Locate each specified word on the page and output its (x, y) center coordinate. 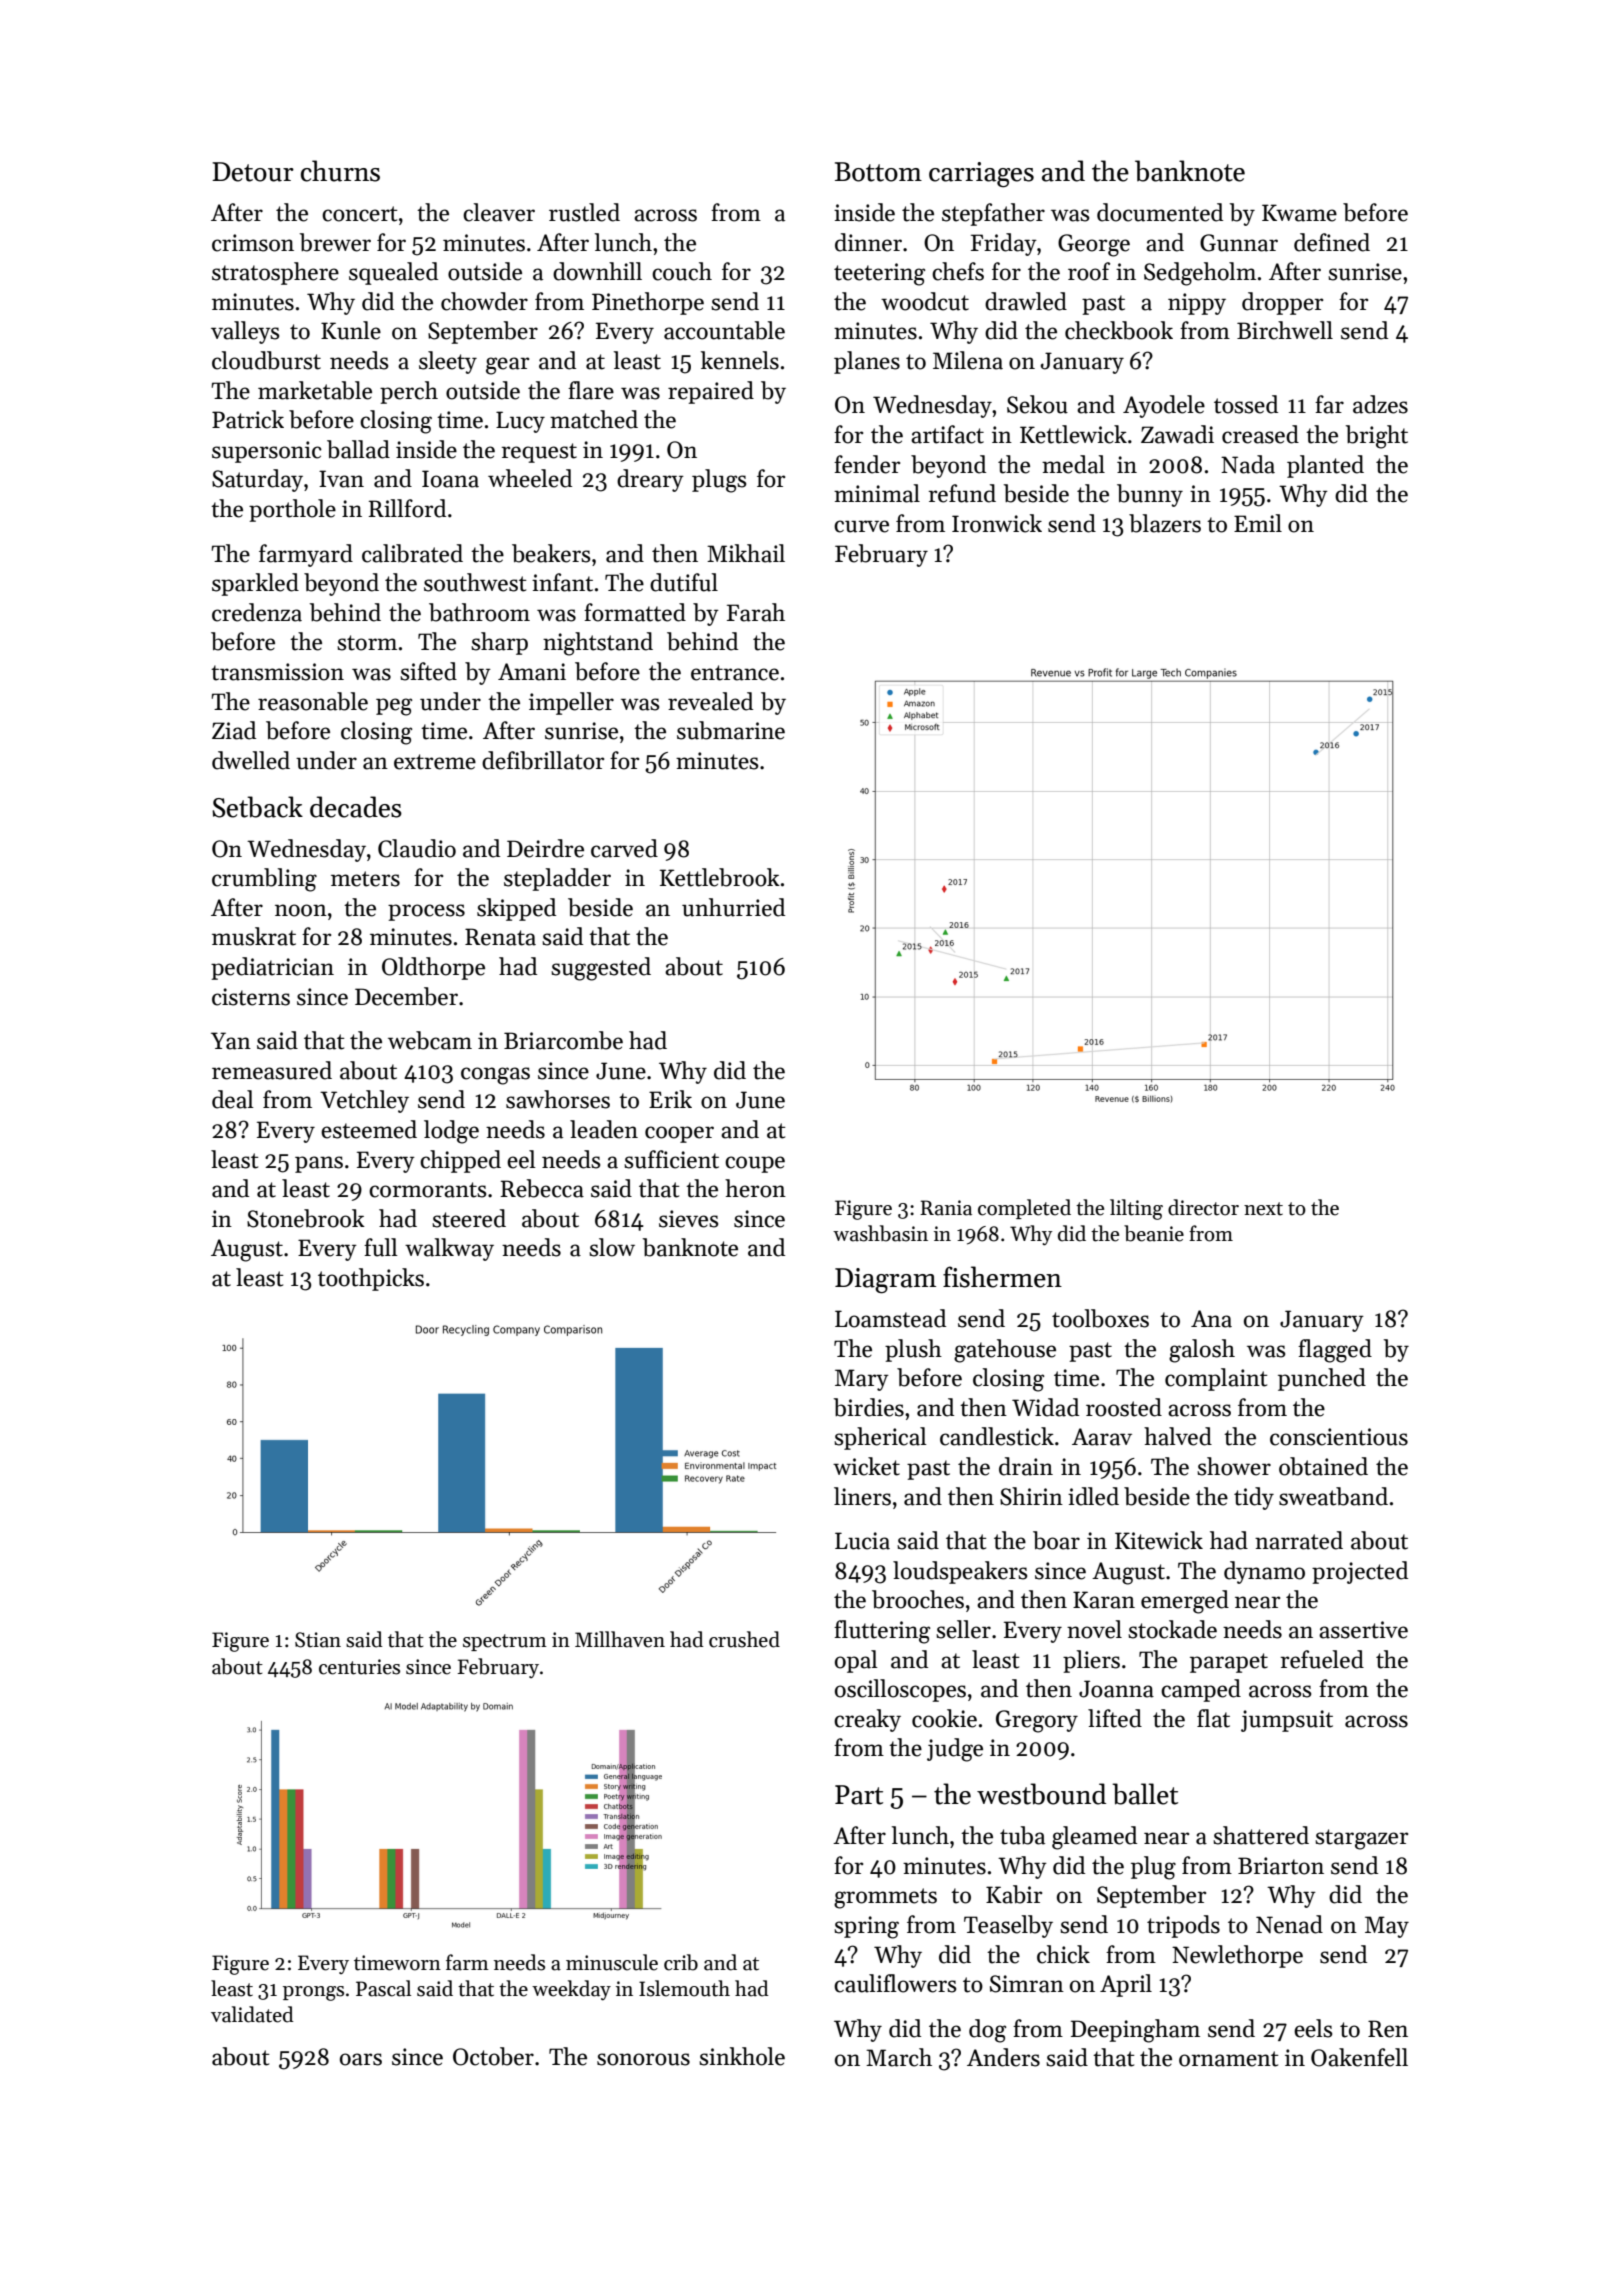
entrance (735, 673)
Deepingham (1135, 2031)
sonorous (643, 2059)
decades (356, 807)
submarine (731, 730)
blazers (1165, 523)
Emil (1258, 523)
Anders (1003, 2057)
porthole (292, 510)
